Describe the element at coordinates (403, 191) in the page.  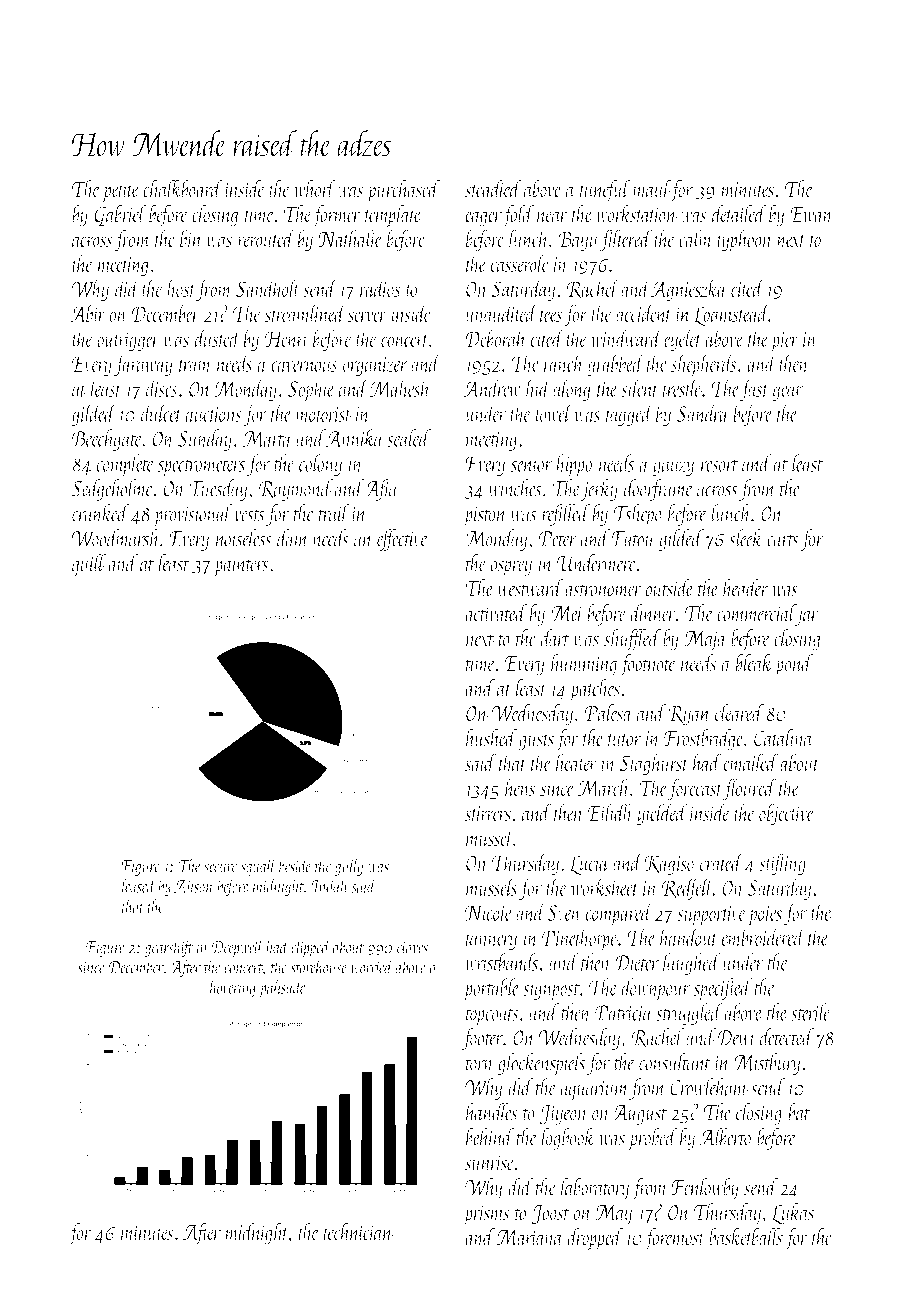
I see `purchased` at that location.
